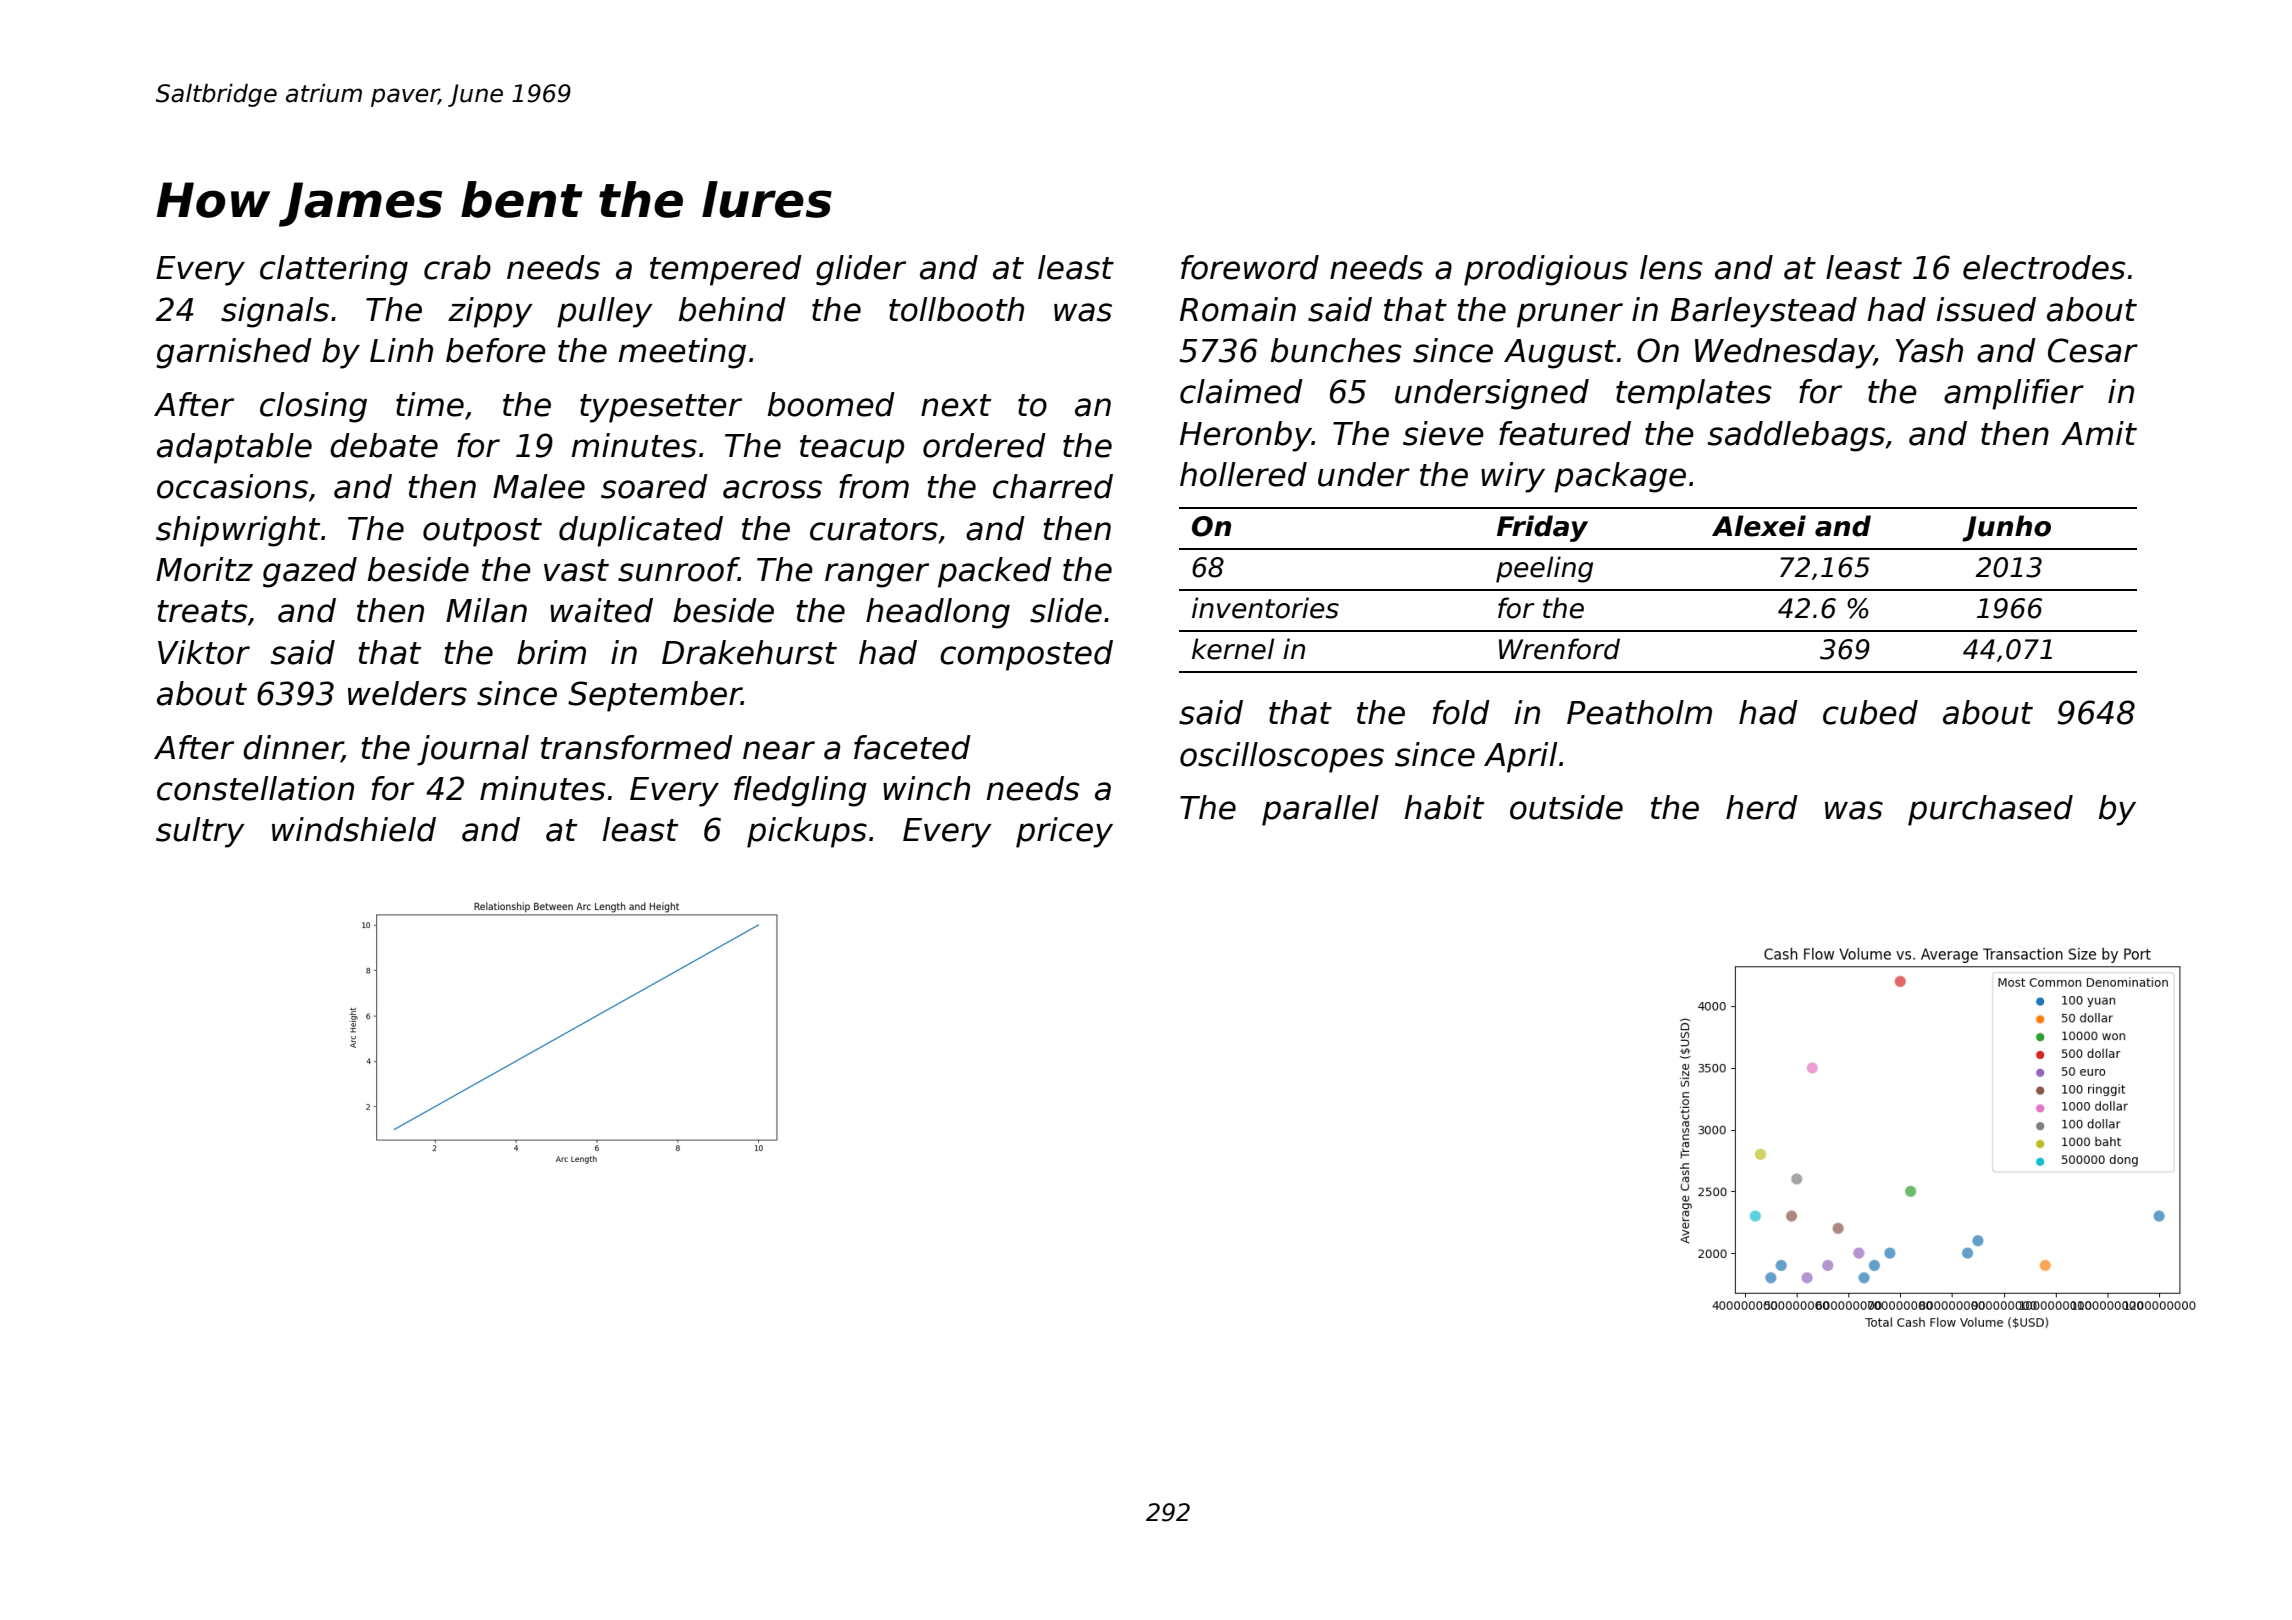  What do you see at coordinates (1559, 649) in the screenshot?
I see `Wrenford` at bounding box center [1559, 649].
